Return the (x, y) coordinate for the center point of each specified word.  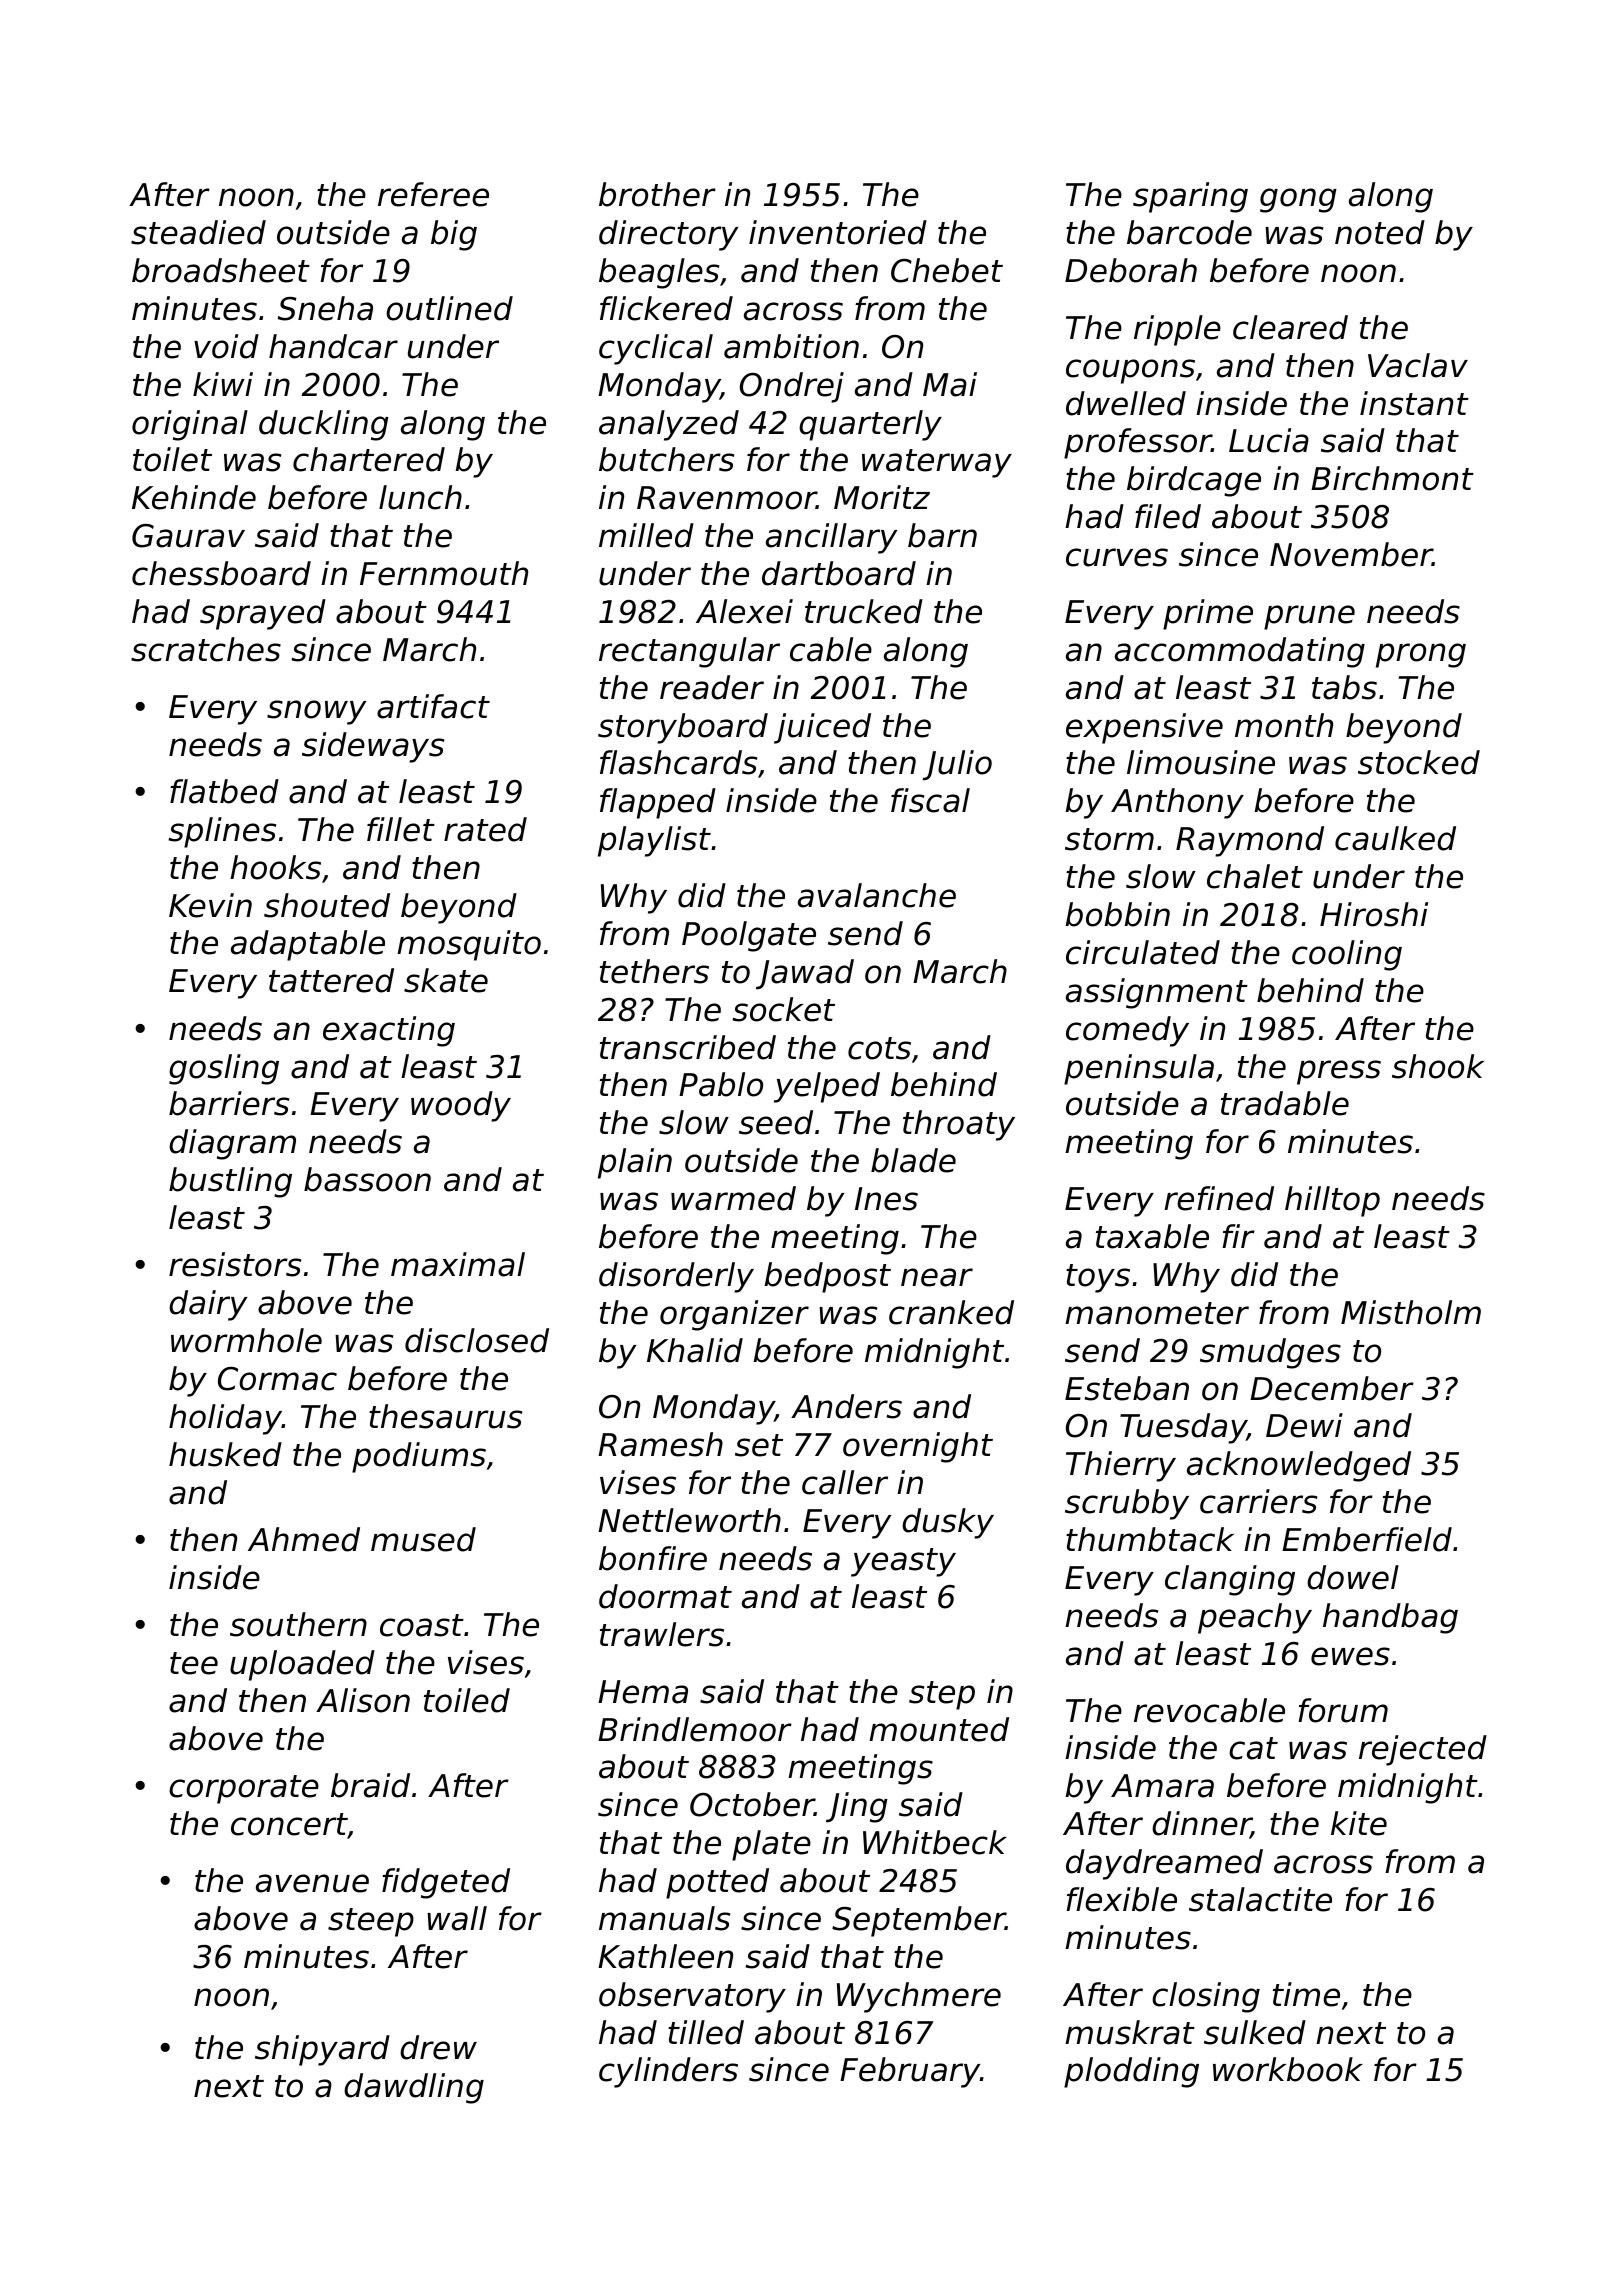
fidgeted (446, 1883)
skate (446, 980)
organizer (734, 1315)
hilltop (1332, 1201)
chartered (369, 459)
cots (879, 1048)
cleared (1290, 327)
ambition (791, 346)
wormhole (246, 1340)
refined (1219, 1198)
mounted (939, 1729)
